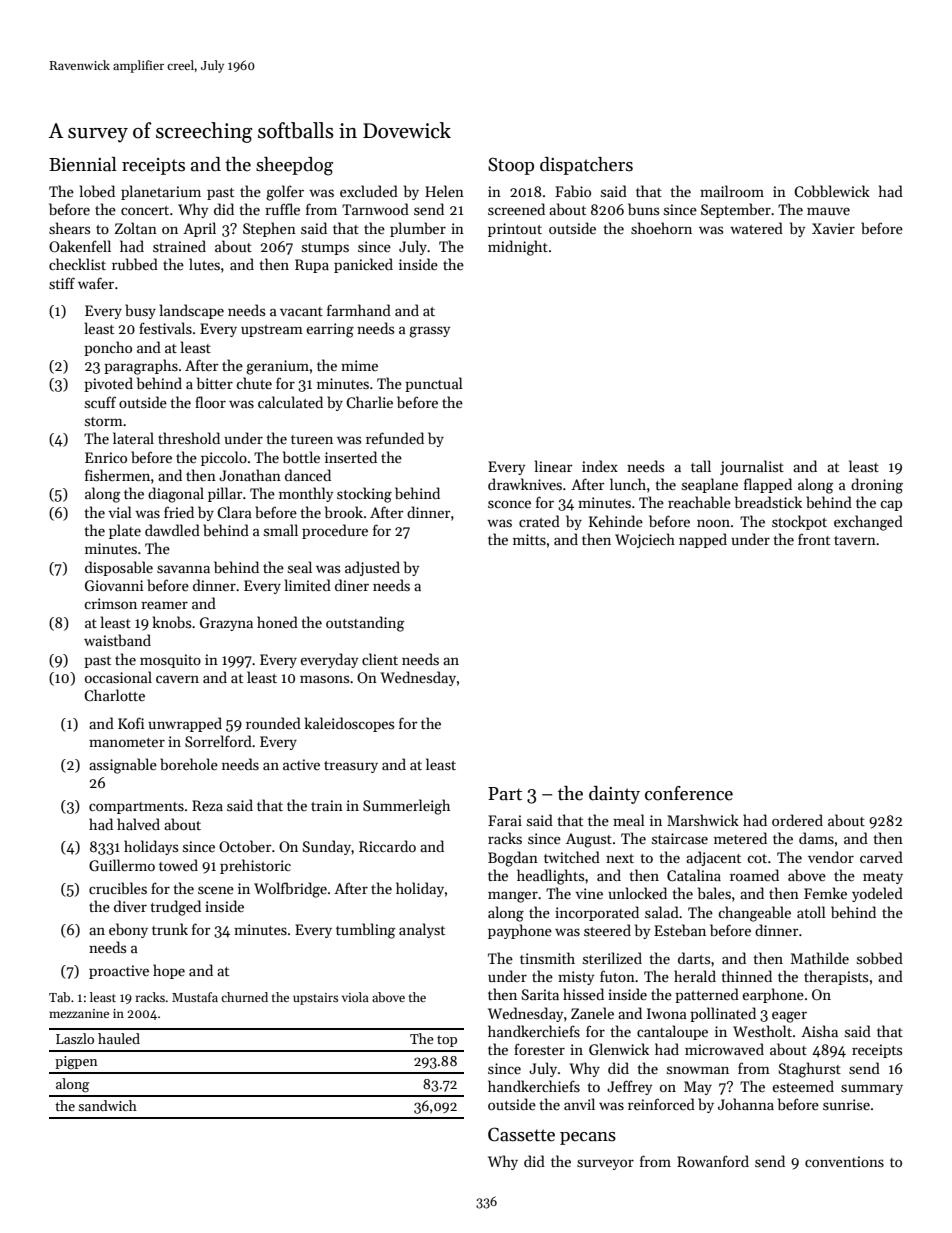 Image resolution: width=952 pixels, height=1233 pixels. What do you see at coordinates (833, 228) in the document?
I see `Xavier` at bounding box center [833, 228].
